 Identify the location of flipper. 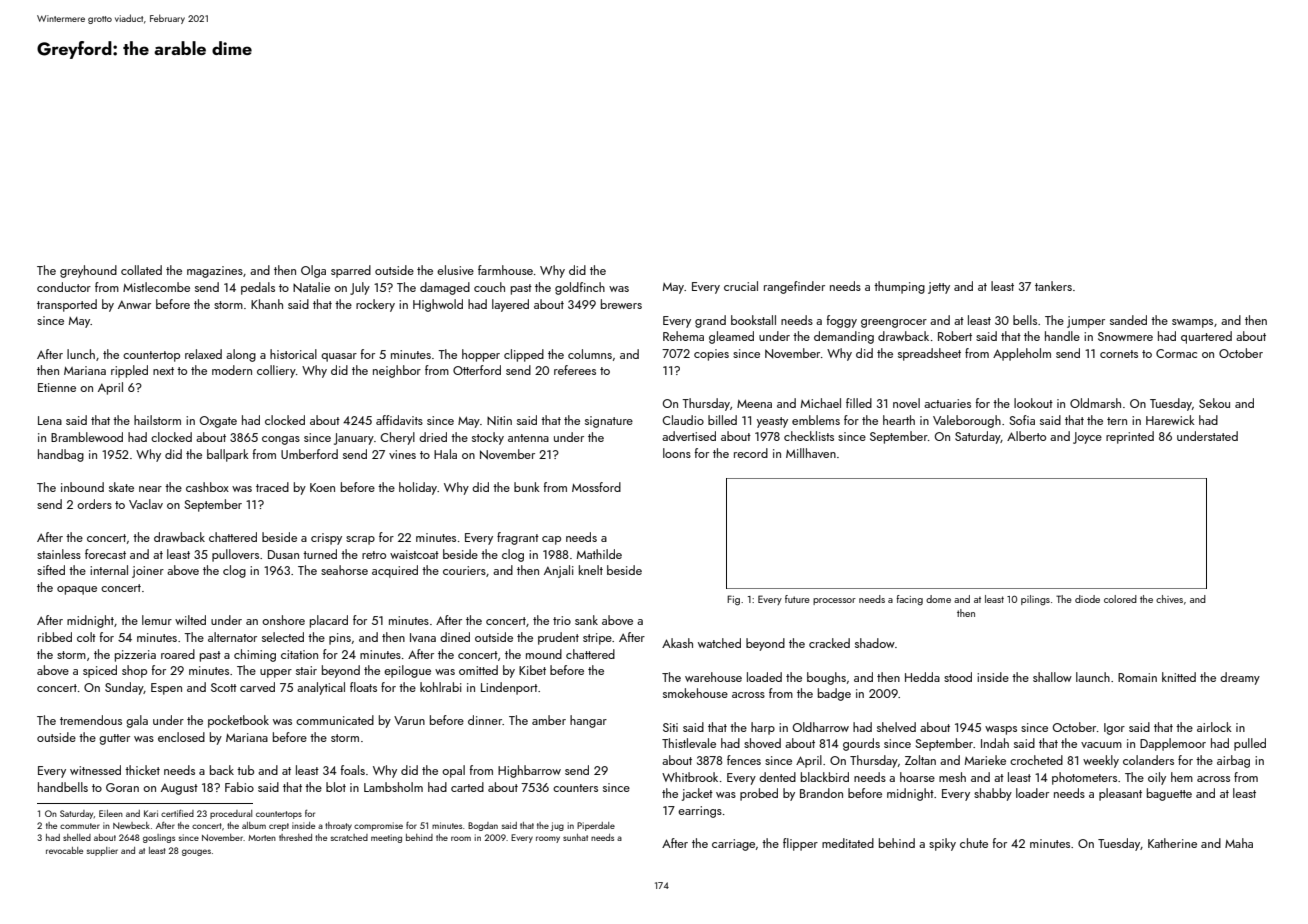
(800, 844).
